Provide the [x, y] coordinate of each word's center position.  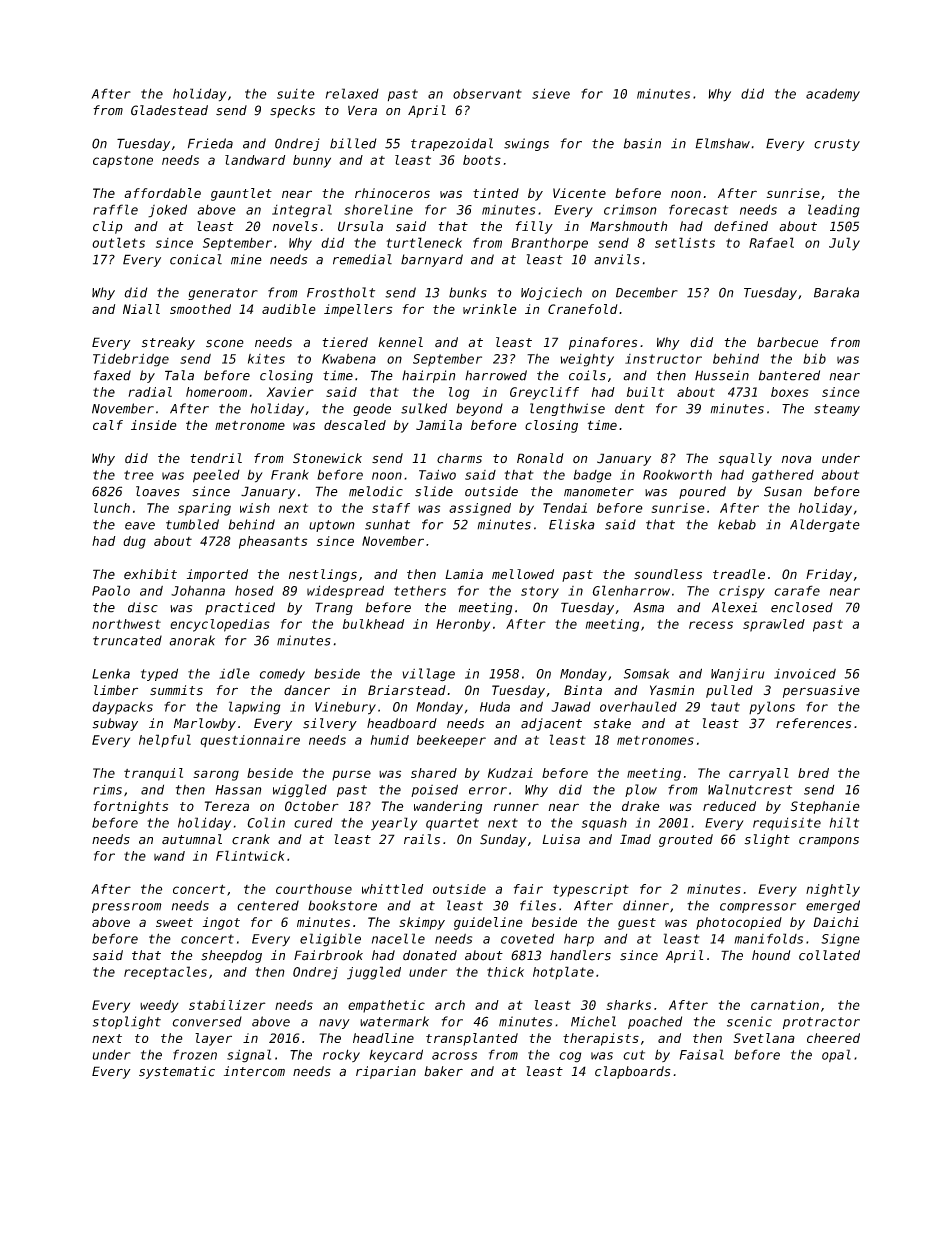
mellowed [523, 574]
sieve [551, 93]
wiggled [300, 790]
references [813, 723]
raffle [115, 209]
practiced [240, 608]
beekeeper [451, 741]
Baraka [836, 292]
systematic [177, 1072]
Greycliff [544, 393]
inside [154, 425]
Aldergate [825, 525]
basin [642, 143]
